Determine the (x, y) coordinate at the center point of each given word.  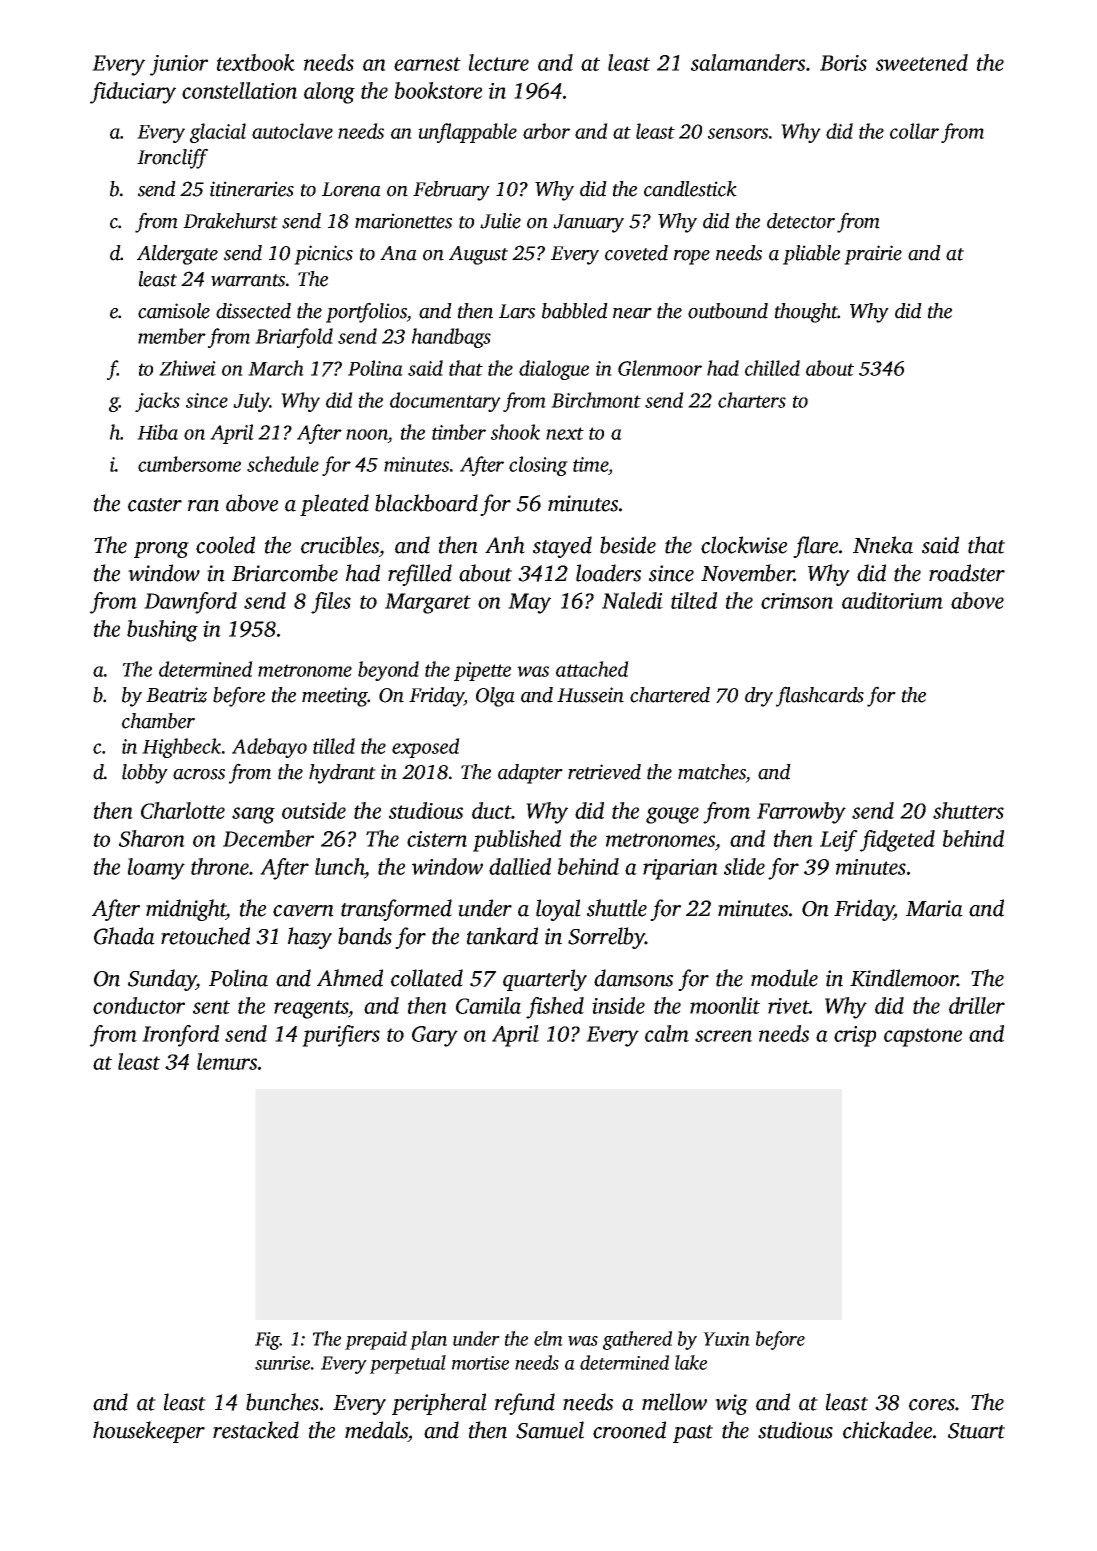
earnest (427, 64)
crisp (855, 1036)
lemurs (227, 1061)
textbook (256, 62)
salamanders (748, 62)
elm (548, 1338)
